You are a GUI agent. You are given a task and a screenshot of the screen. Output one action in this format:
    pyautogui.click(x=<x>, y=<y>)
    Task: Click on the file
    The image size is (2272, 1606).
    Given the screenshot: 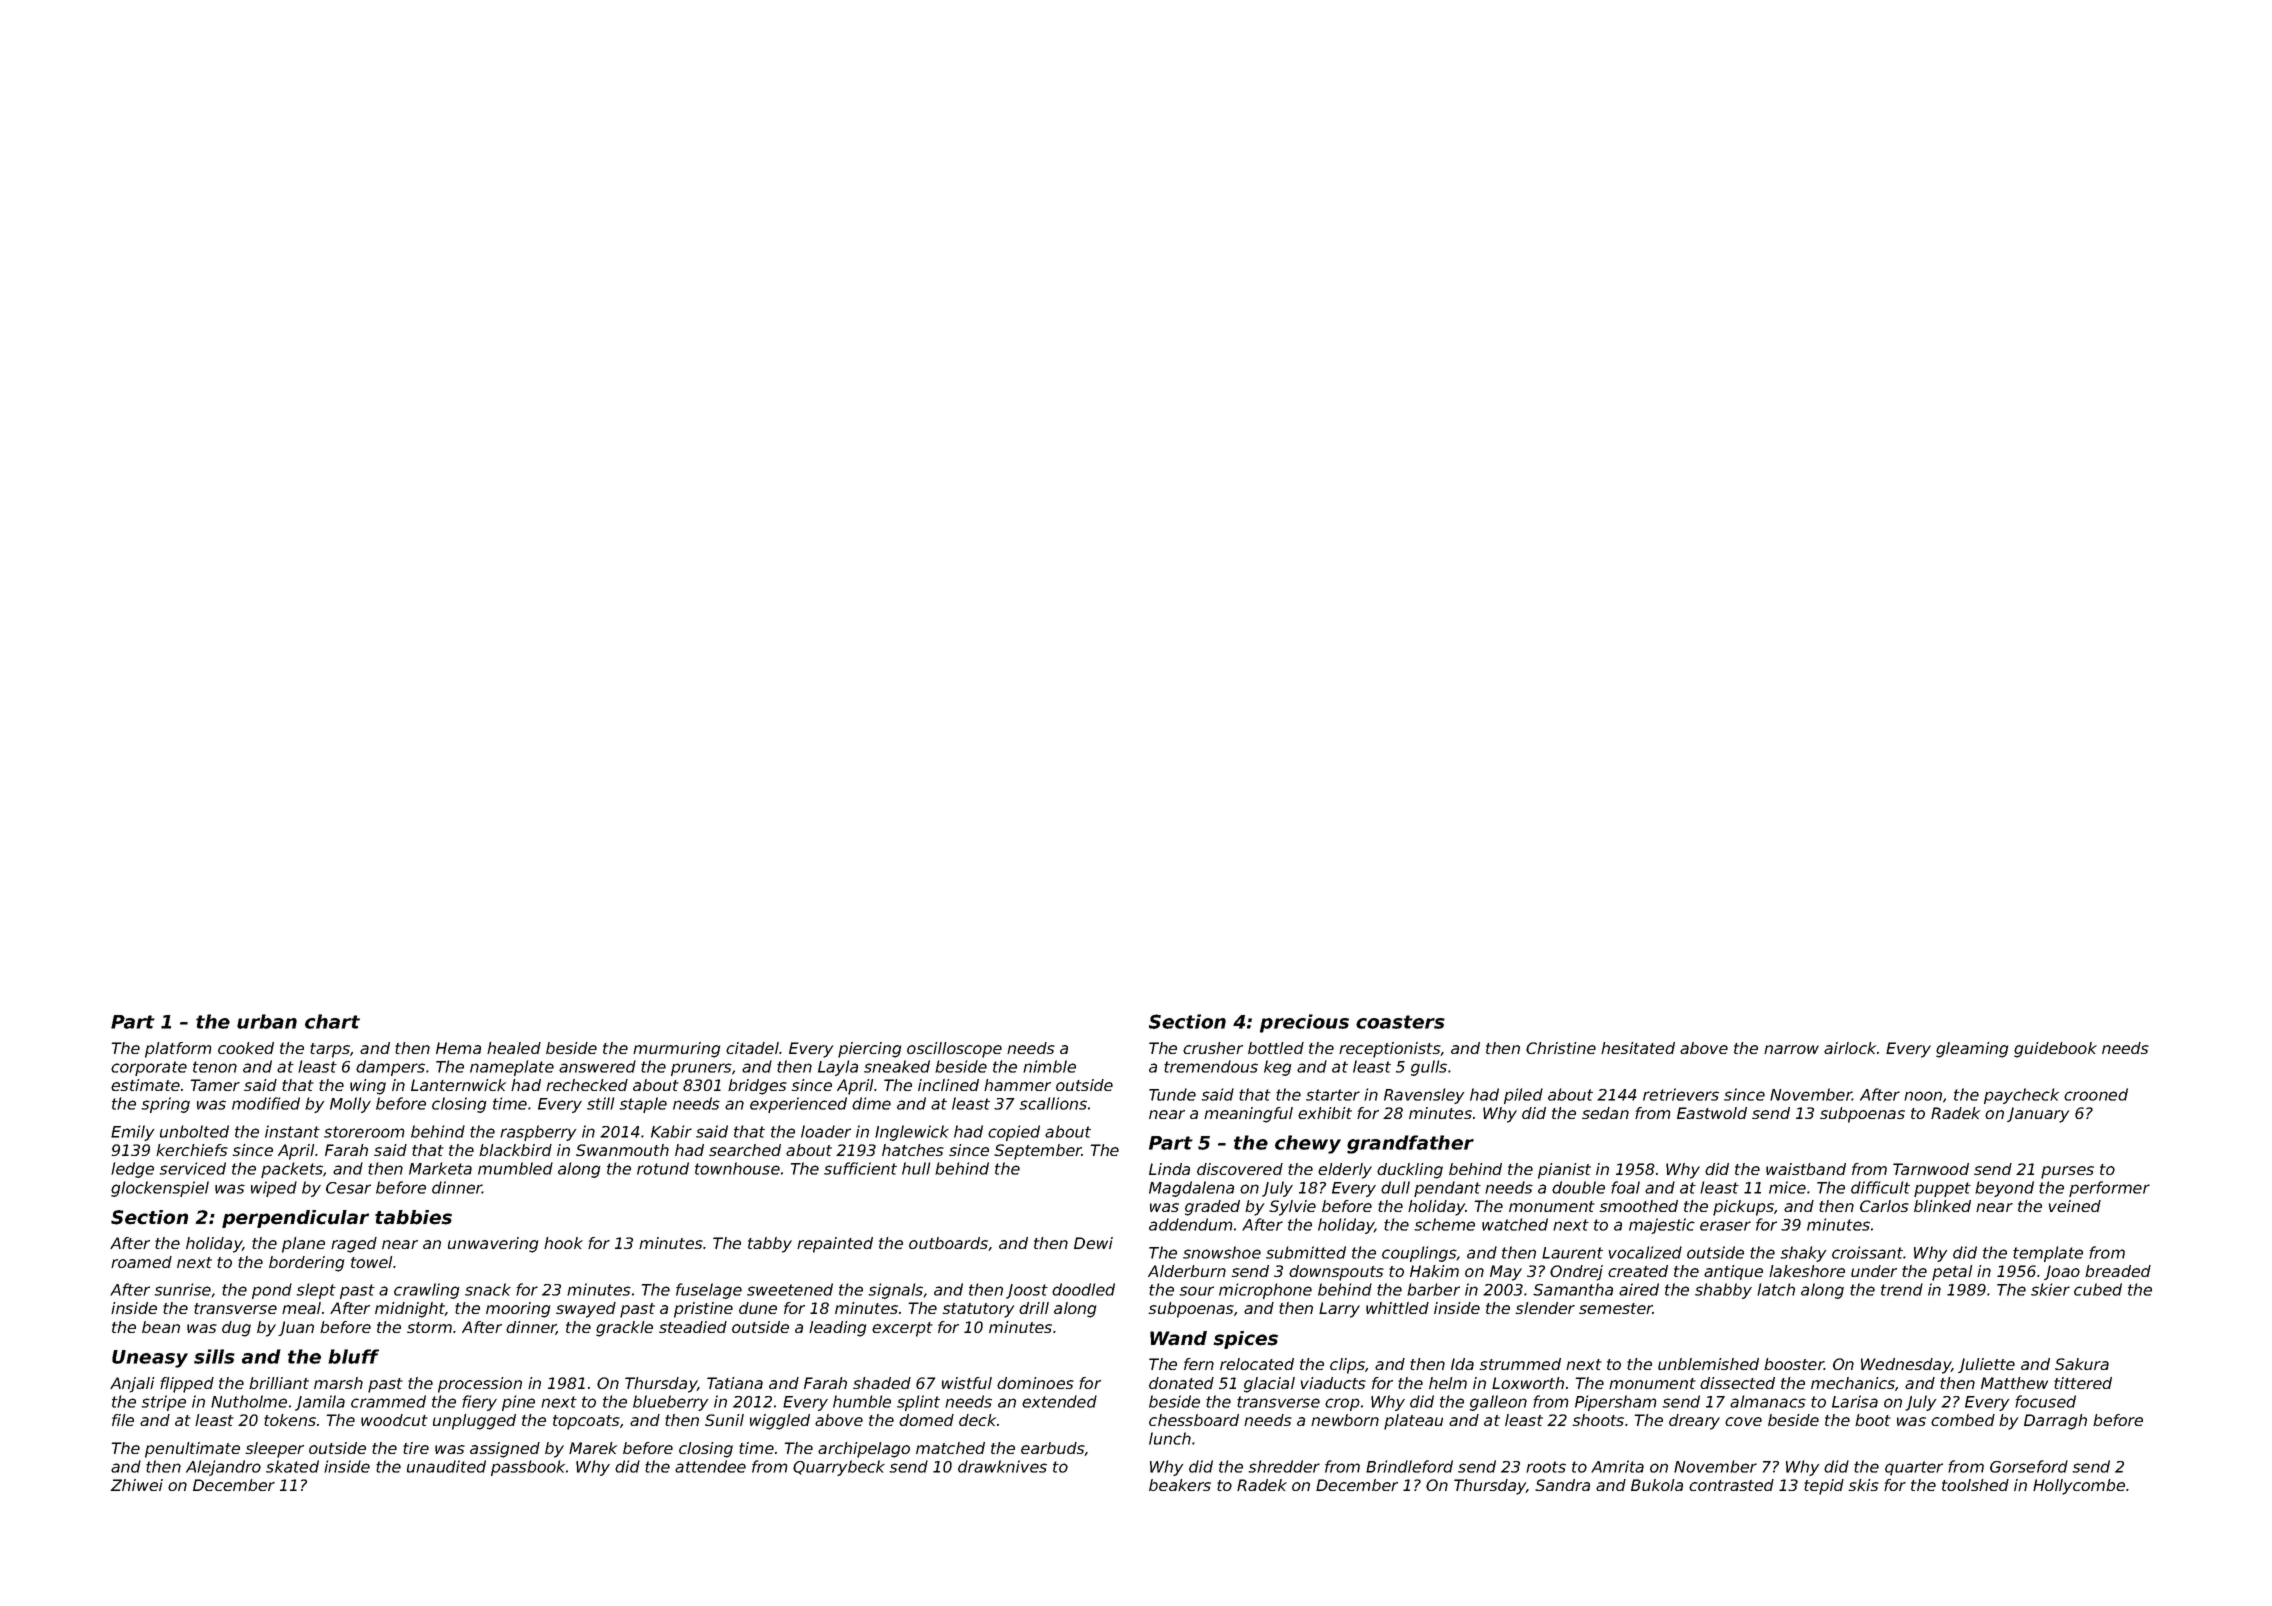 What is the action you would take?
    pyautogui.click(x=123, y=1420)
